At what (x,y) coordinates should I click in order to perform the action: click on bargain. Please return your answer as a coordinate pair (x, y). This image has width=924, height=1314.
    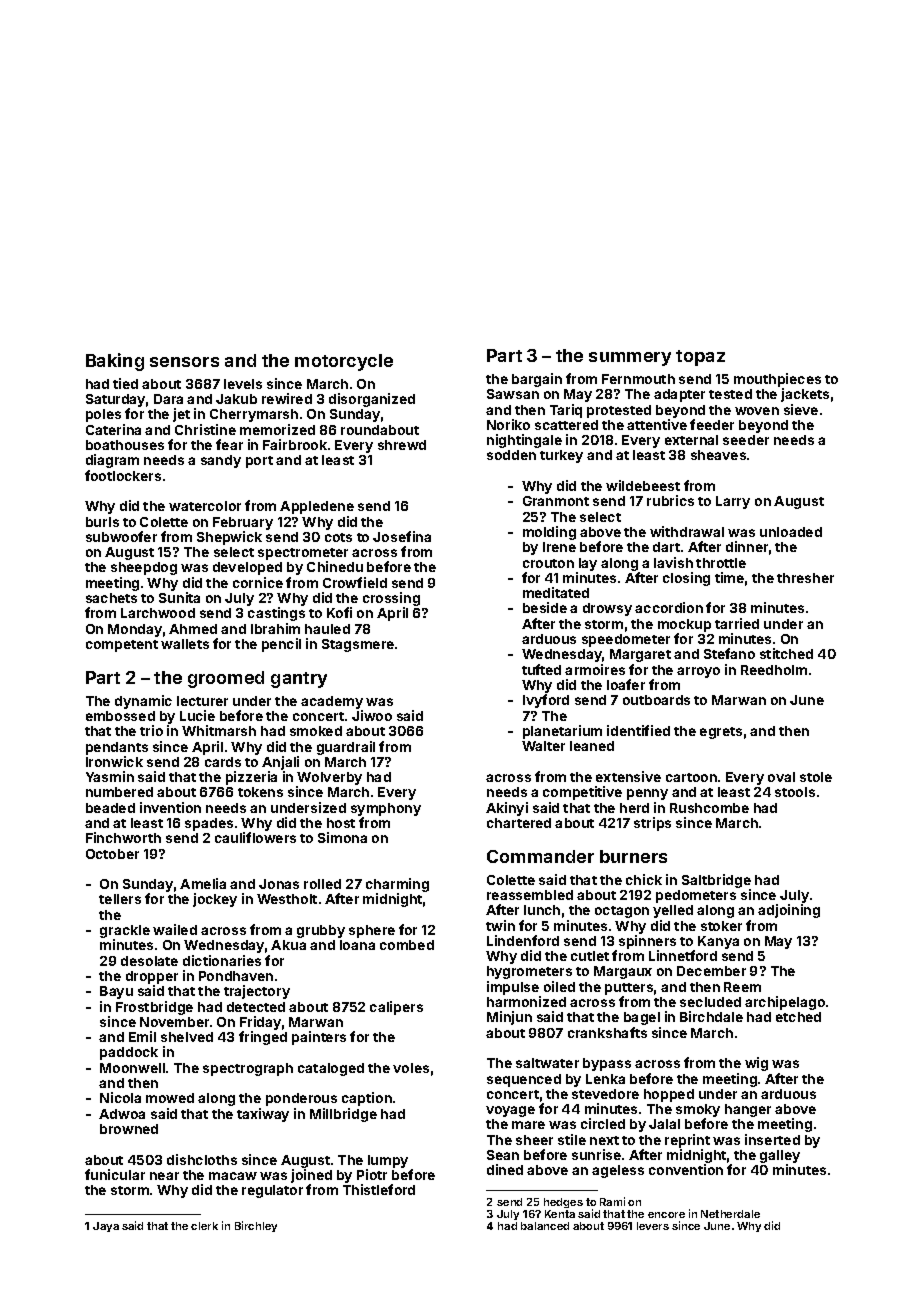
    Looking at the image, I should click on (537, 380).
